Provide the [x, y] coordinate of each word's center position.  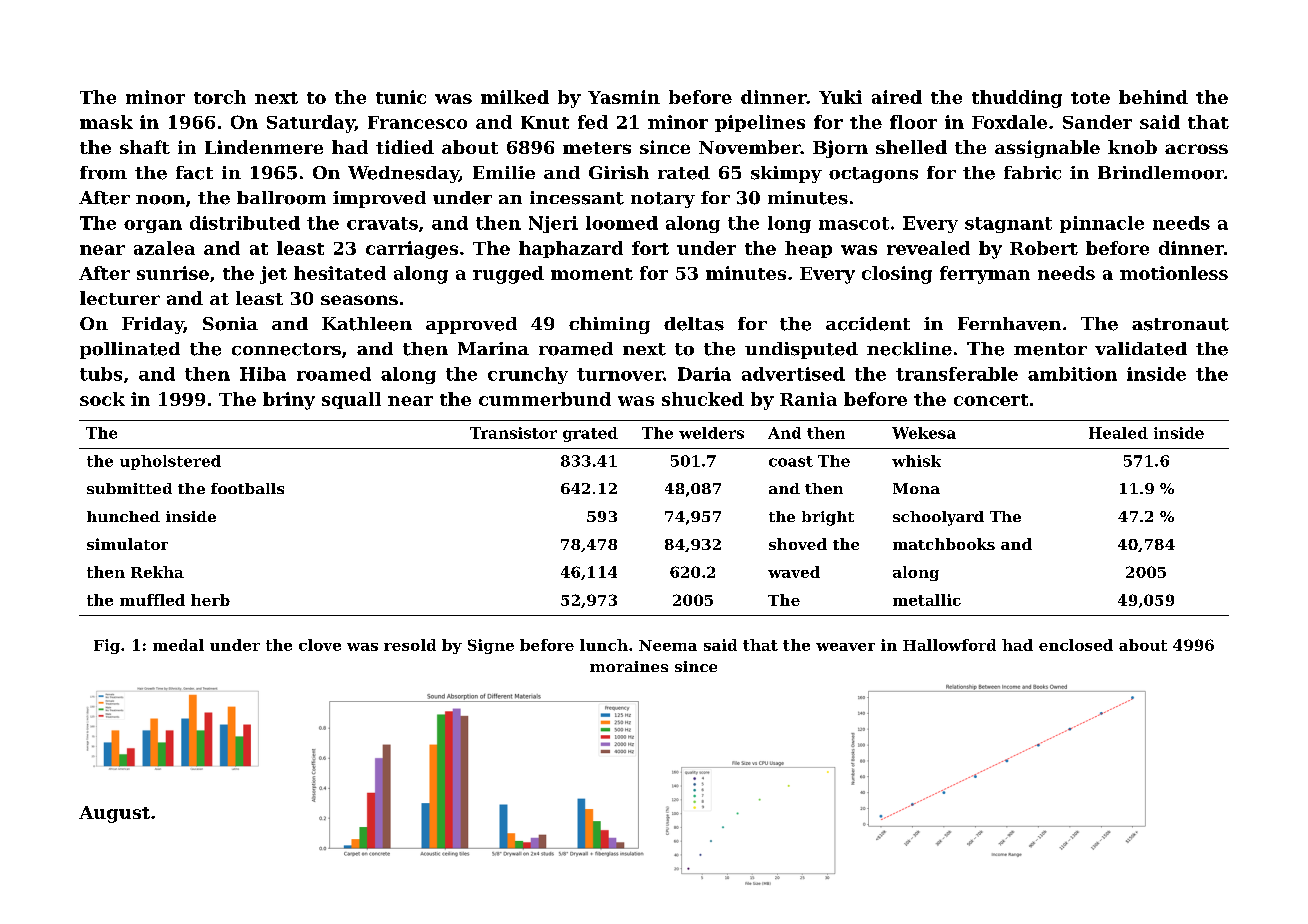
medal [178, 645]
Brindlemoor [1161, 173]
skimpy [786, 174]
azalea [164, 248]
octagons [873, 175]
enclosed [1076, 645]
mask [106, 122]
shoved [798, 544]
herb [210, 600]
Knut [545, 122]
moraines [629, 666]
